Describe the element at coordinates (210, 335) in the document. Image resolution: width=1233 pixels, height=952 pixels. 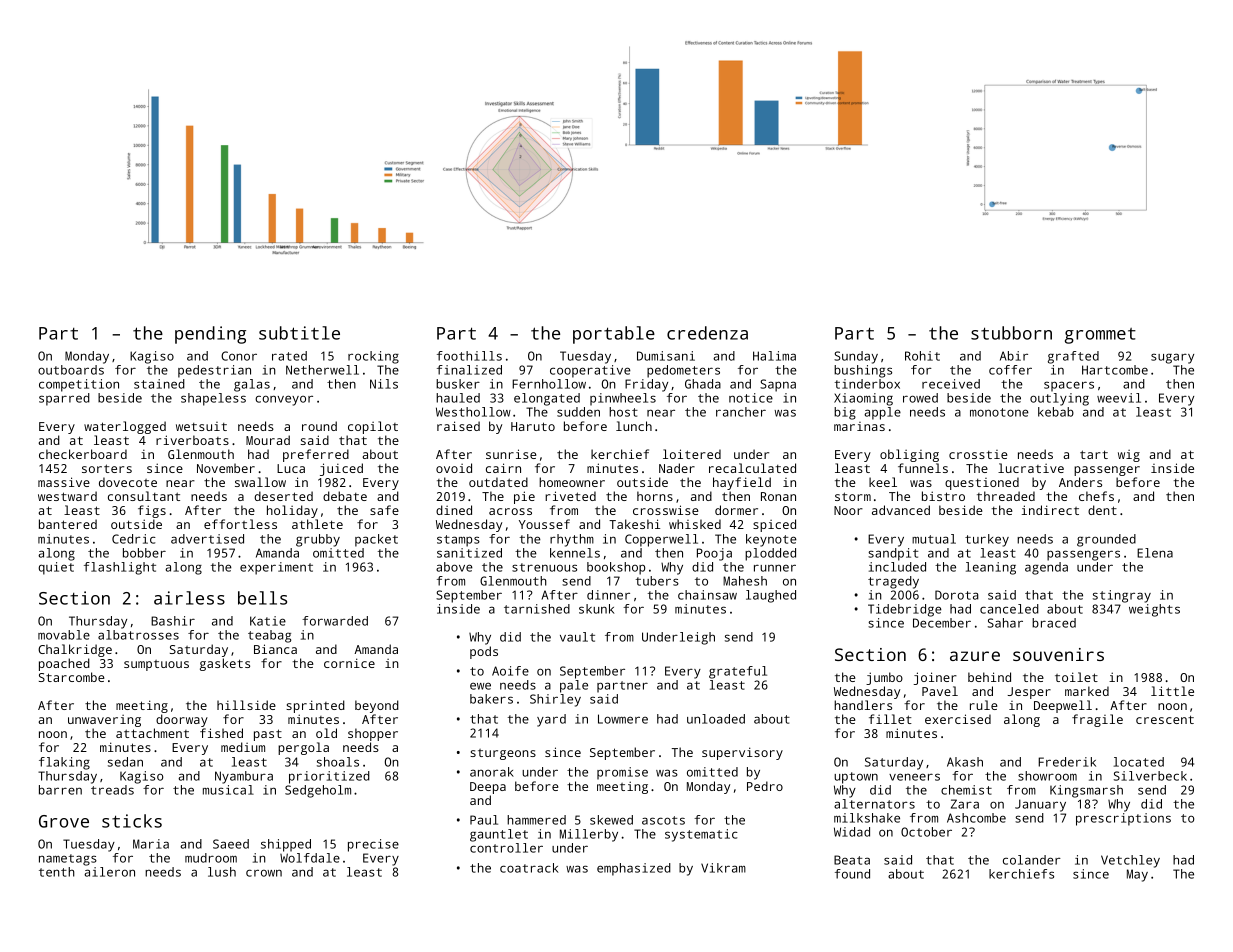
I see `pending` at that location.
